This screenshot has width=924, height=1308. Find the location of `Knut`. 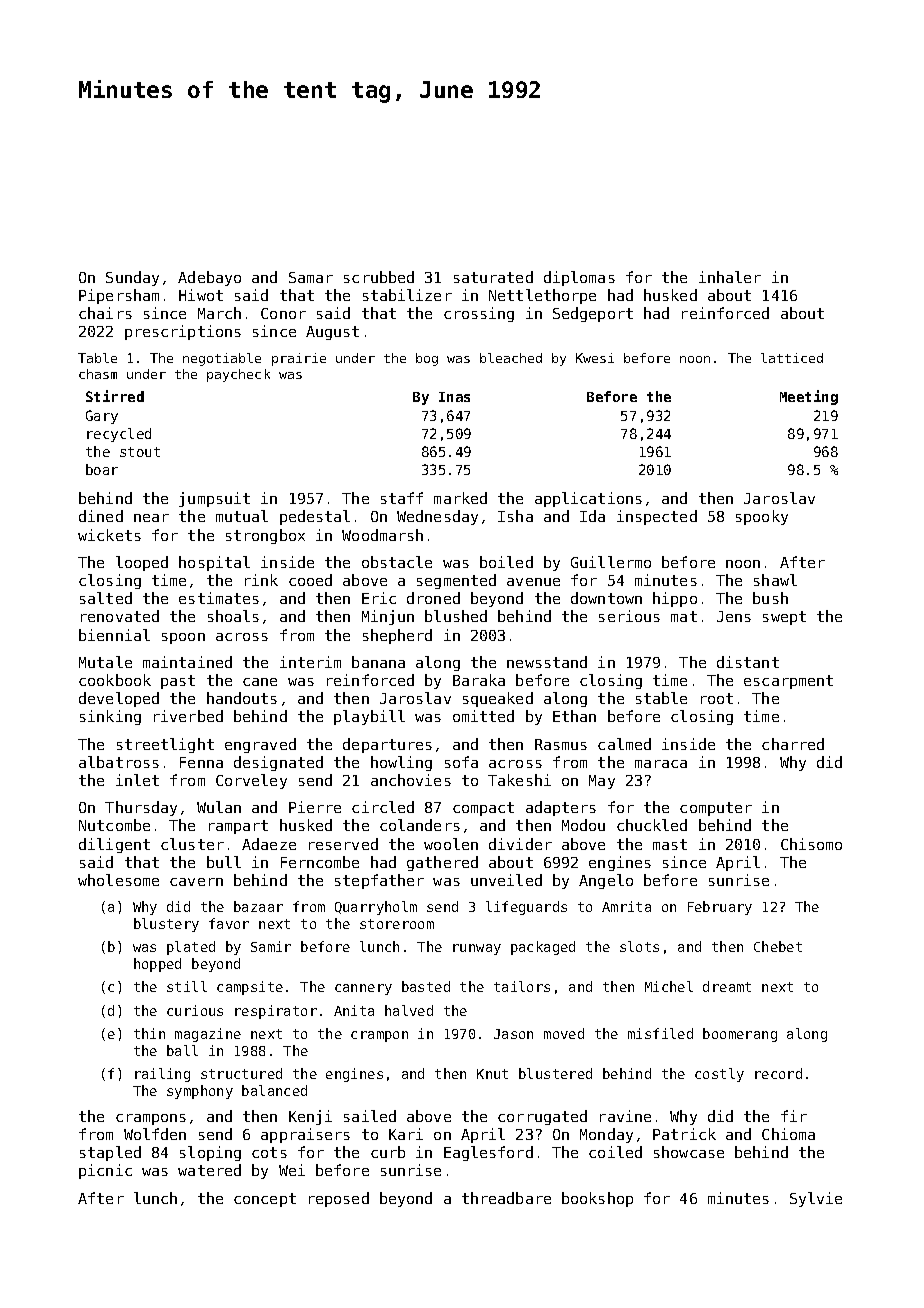

Knut is located at coordinates (492, 1074).
